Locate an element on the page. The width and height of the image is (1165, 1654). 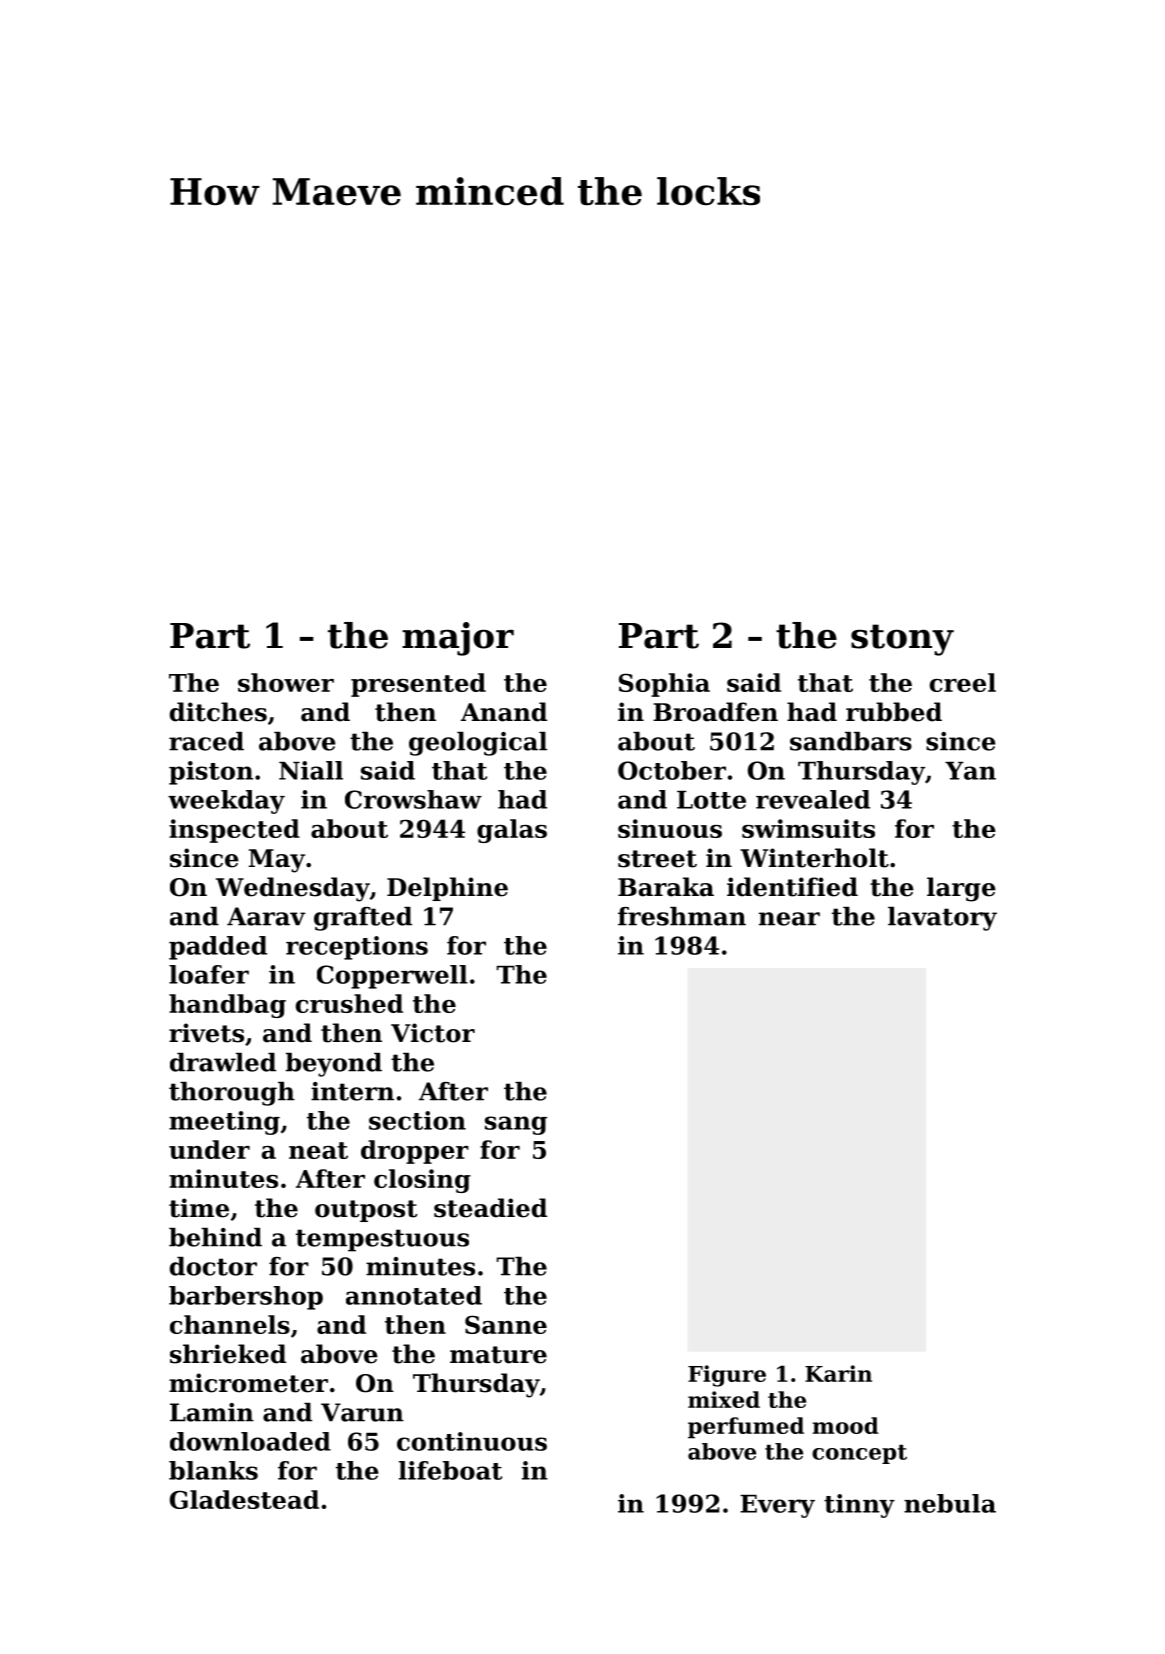
major is located at coordinates (458, 639).
